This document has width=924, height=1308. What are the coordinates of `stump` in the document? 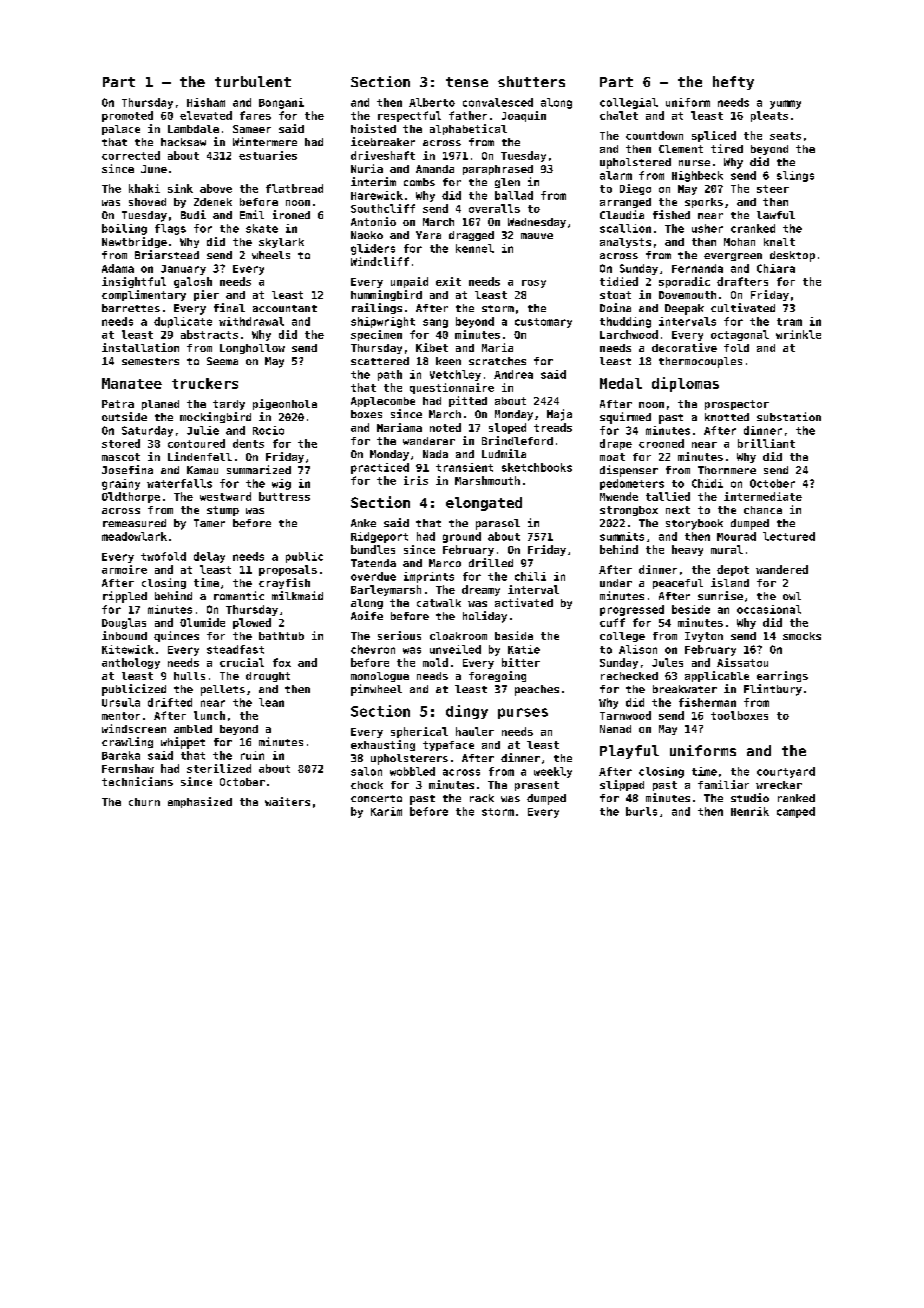 It's located at (223, 511).
